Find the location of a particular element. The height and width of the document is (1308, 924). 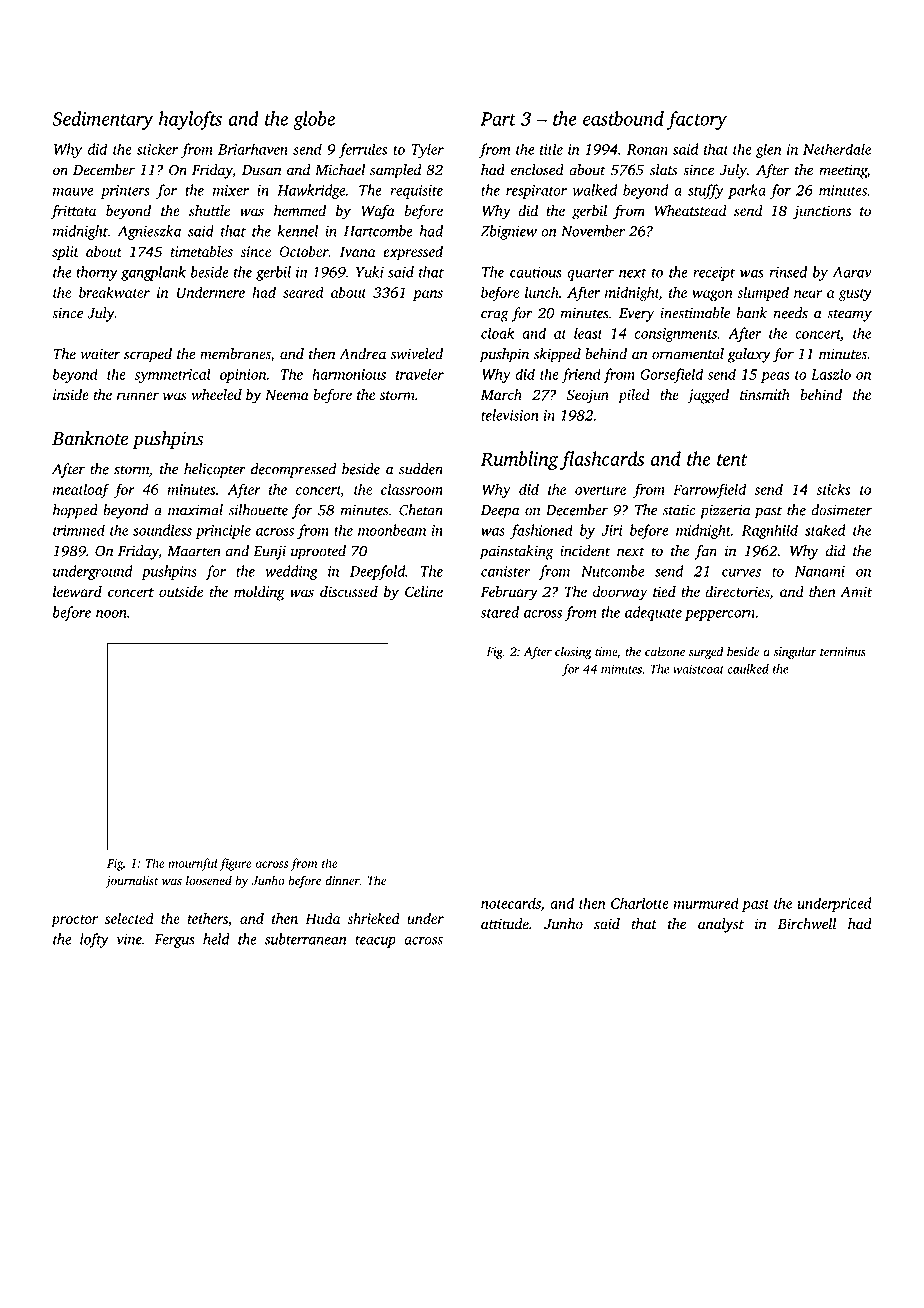

attitude is located at coordinates (505, 924).
